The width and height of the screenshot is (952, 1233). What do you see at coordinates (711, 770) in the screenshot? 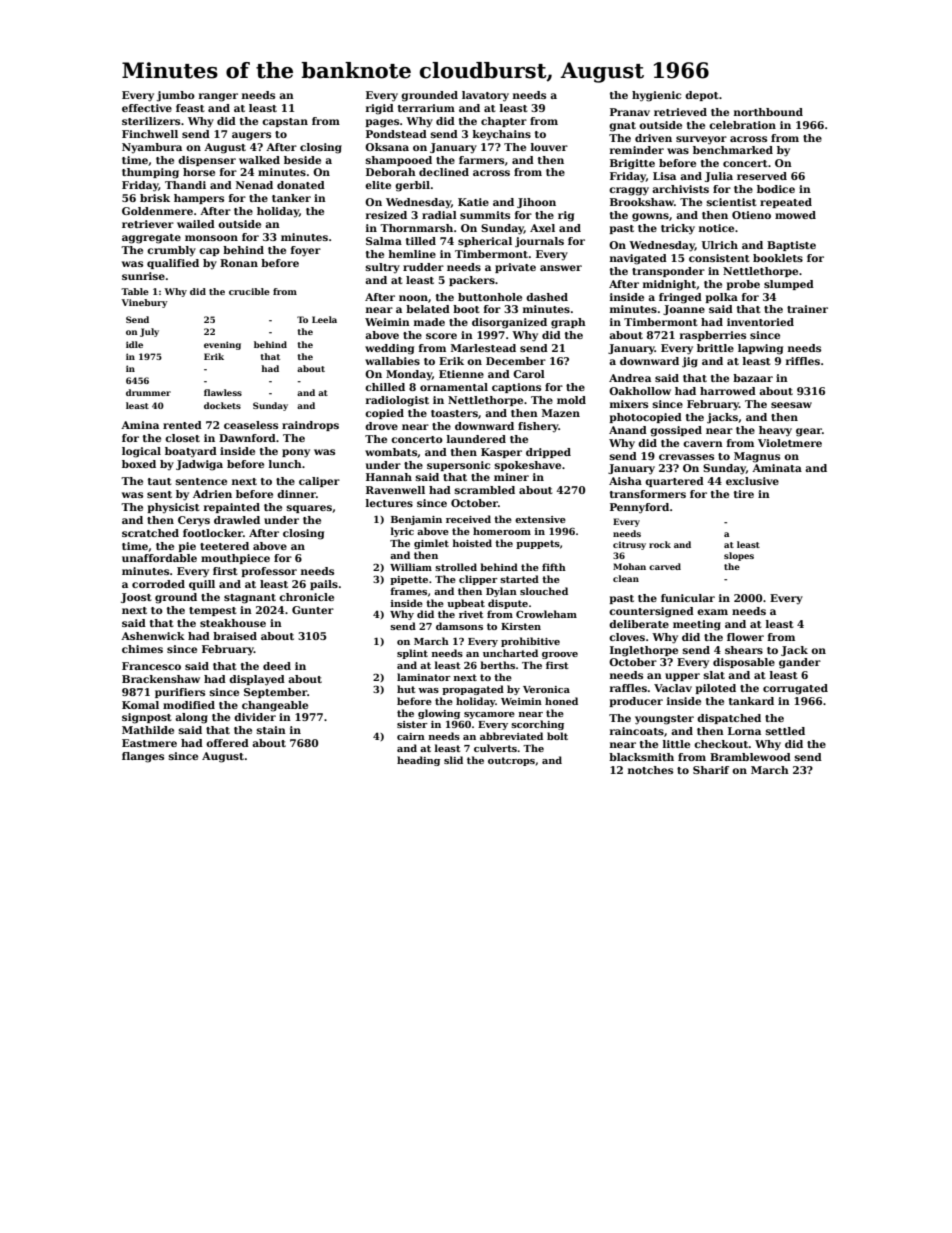
I see `Sharif` at bounding box center [711, 770].
